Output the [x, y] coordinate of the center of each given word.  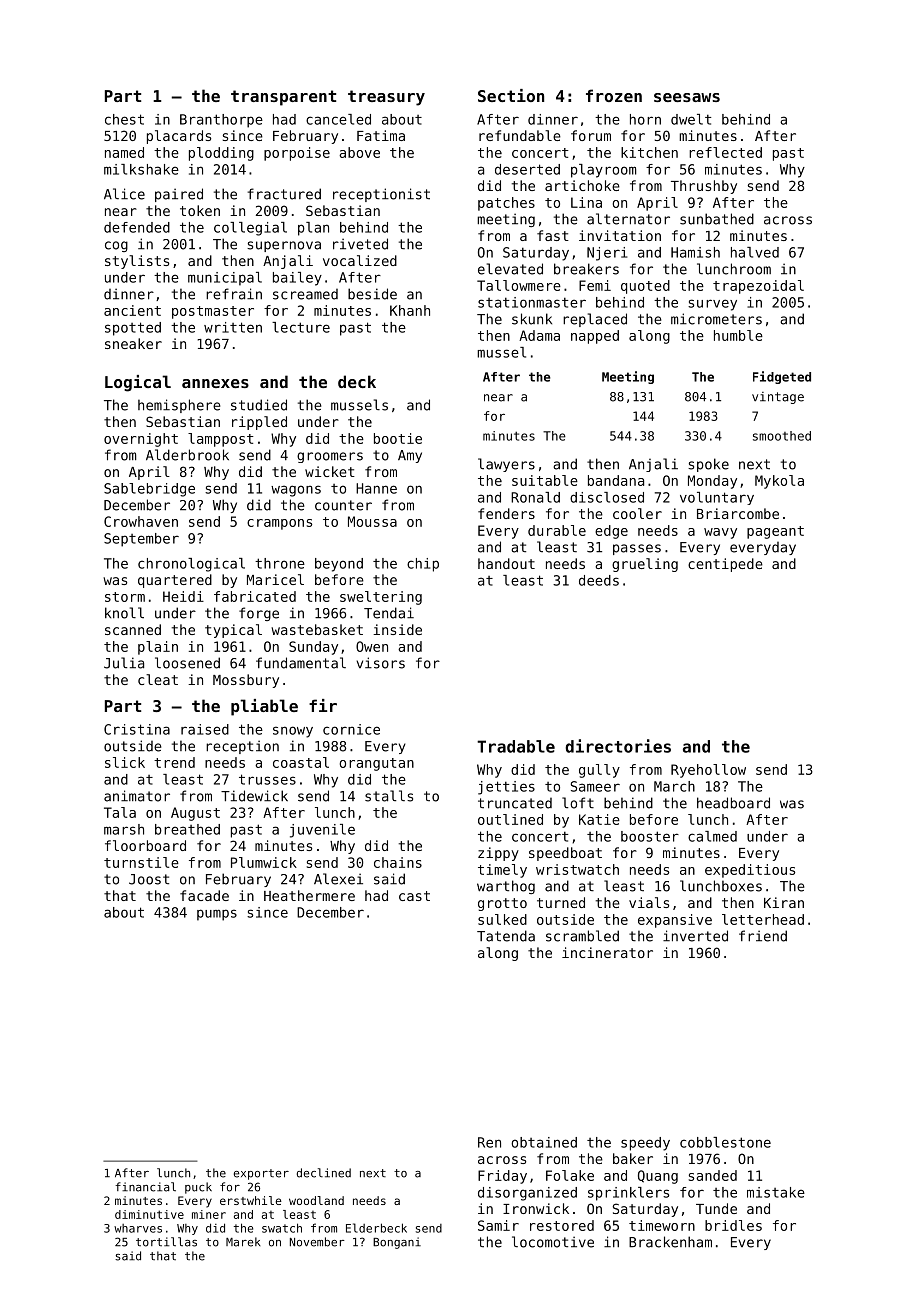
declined [324, 1173]
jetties [506, 788]
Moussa [372, 521]
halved [755, 252]
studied [259, 405]
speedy [645, 1144]
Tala [120, 812]
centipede [725, 565]
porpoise [297, 154]
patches [506, 204]
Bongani [397, 1243]
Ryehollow [708, 771]
